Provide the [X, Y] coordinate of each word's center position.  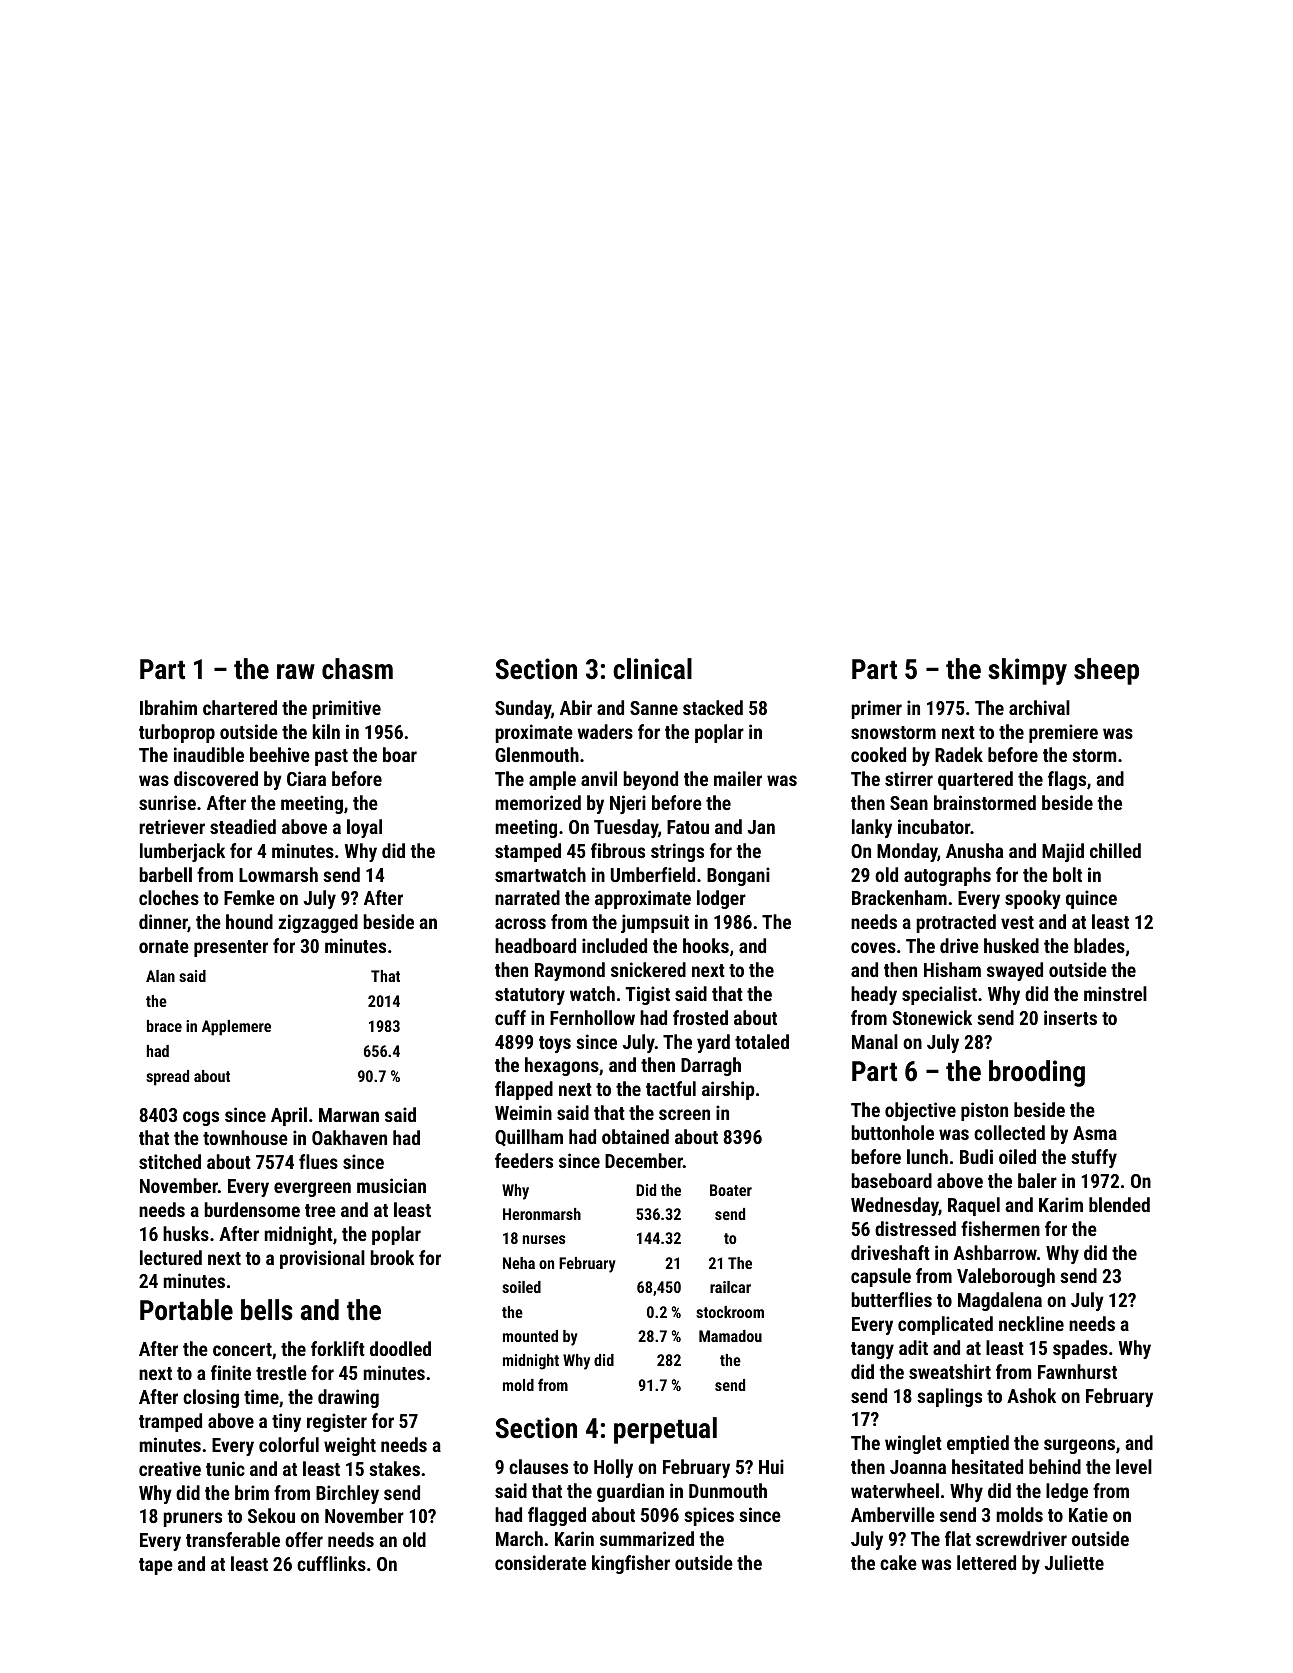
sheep [1106, 671]
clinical [652, 669]
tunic [225, 1468]
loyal [364, 828]
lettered [986, 1562]
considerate [540, 1562]
